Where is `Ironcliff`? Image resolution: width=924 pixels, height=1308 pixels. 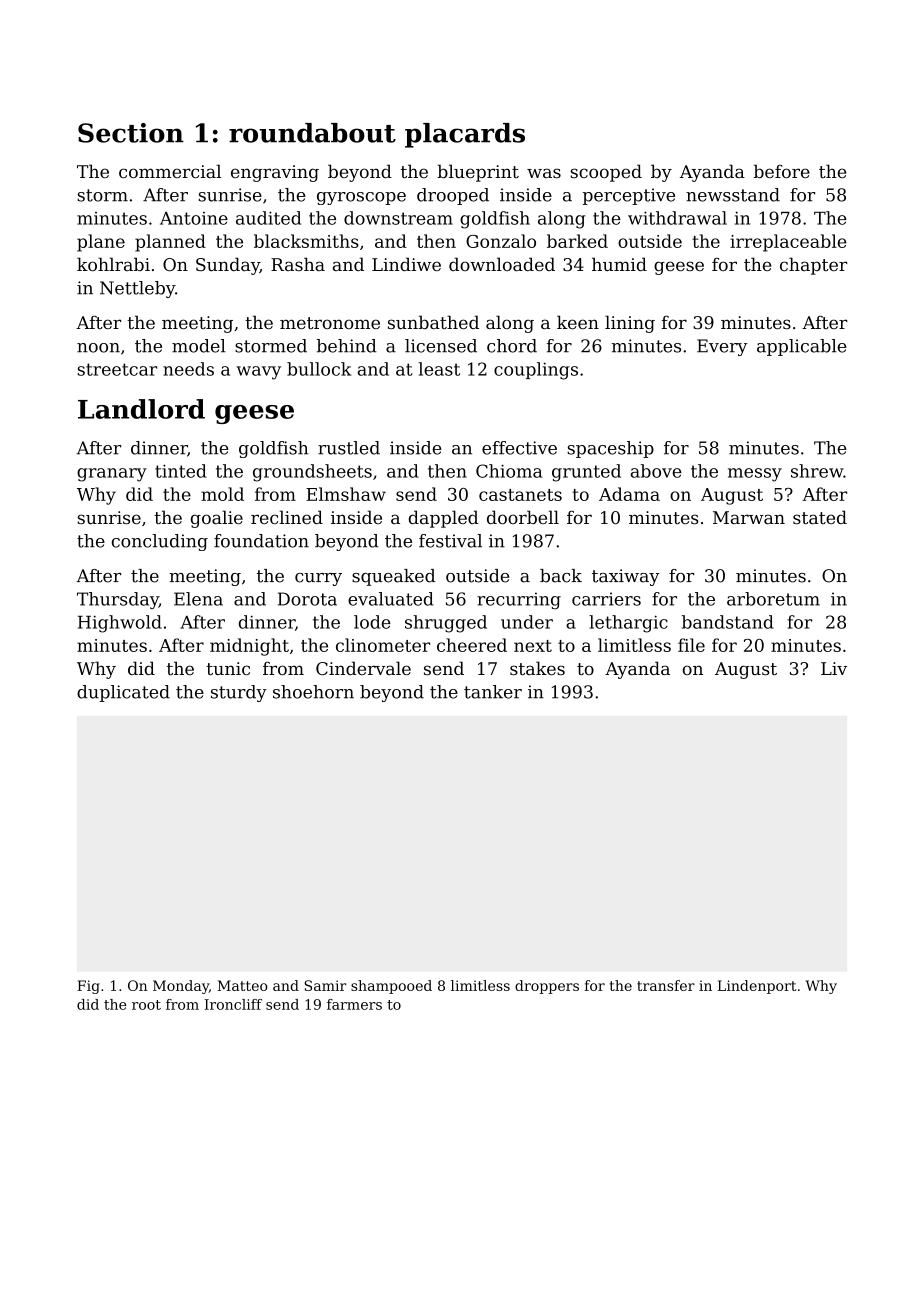
Ironcliff is located at coordinates (233, 1004).
